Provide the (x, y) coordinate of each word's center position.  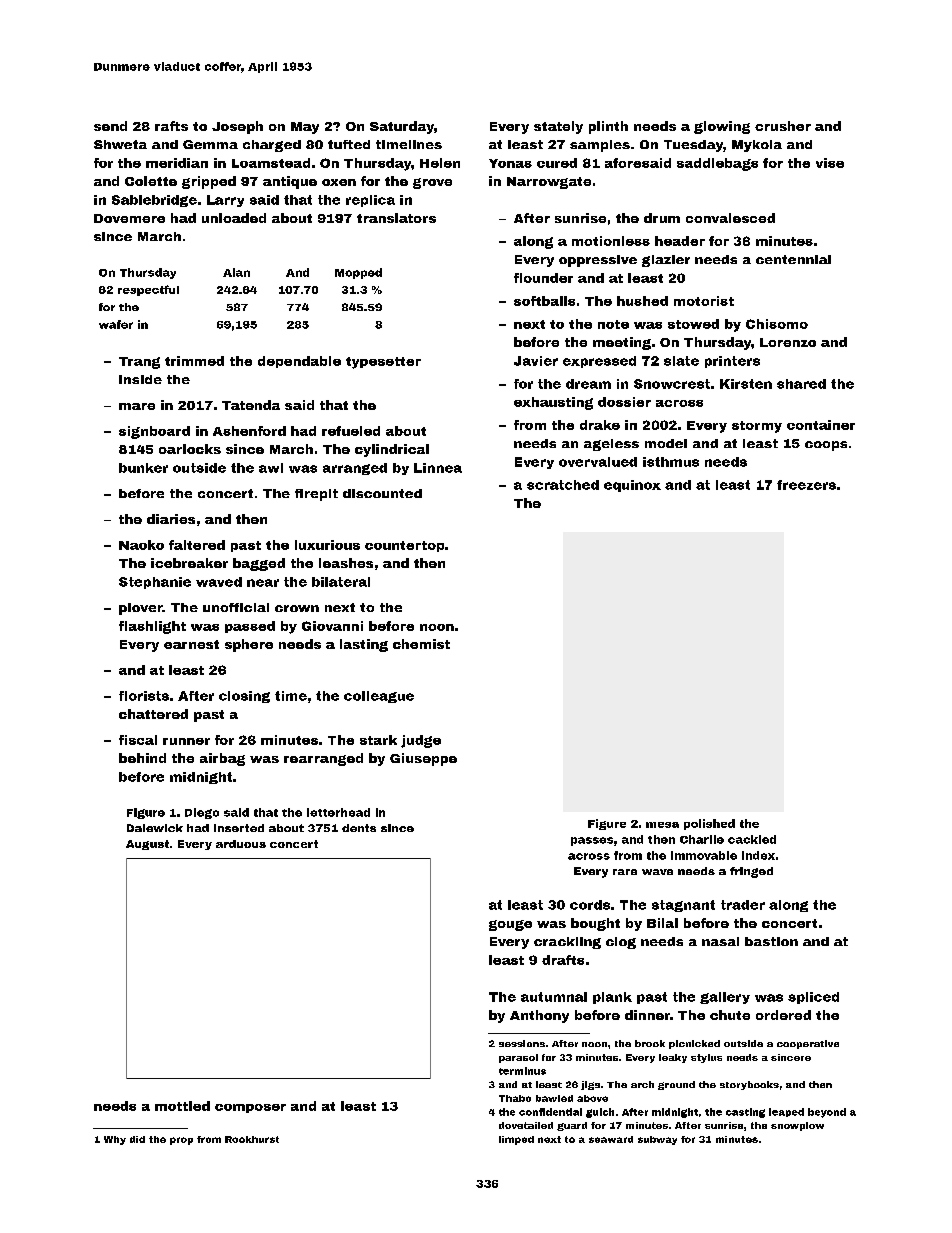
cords (590, 905)
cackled (752, 839)
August (147, 845)
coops (826, 446)
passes (592, 841)
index (758, 855)
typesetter (383, 363)
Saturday (402, 127)
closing (244, 697)
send (110, 126)
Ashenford (249, 431)
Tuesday (693, 146)
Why (115, 1140)
